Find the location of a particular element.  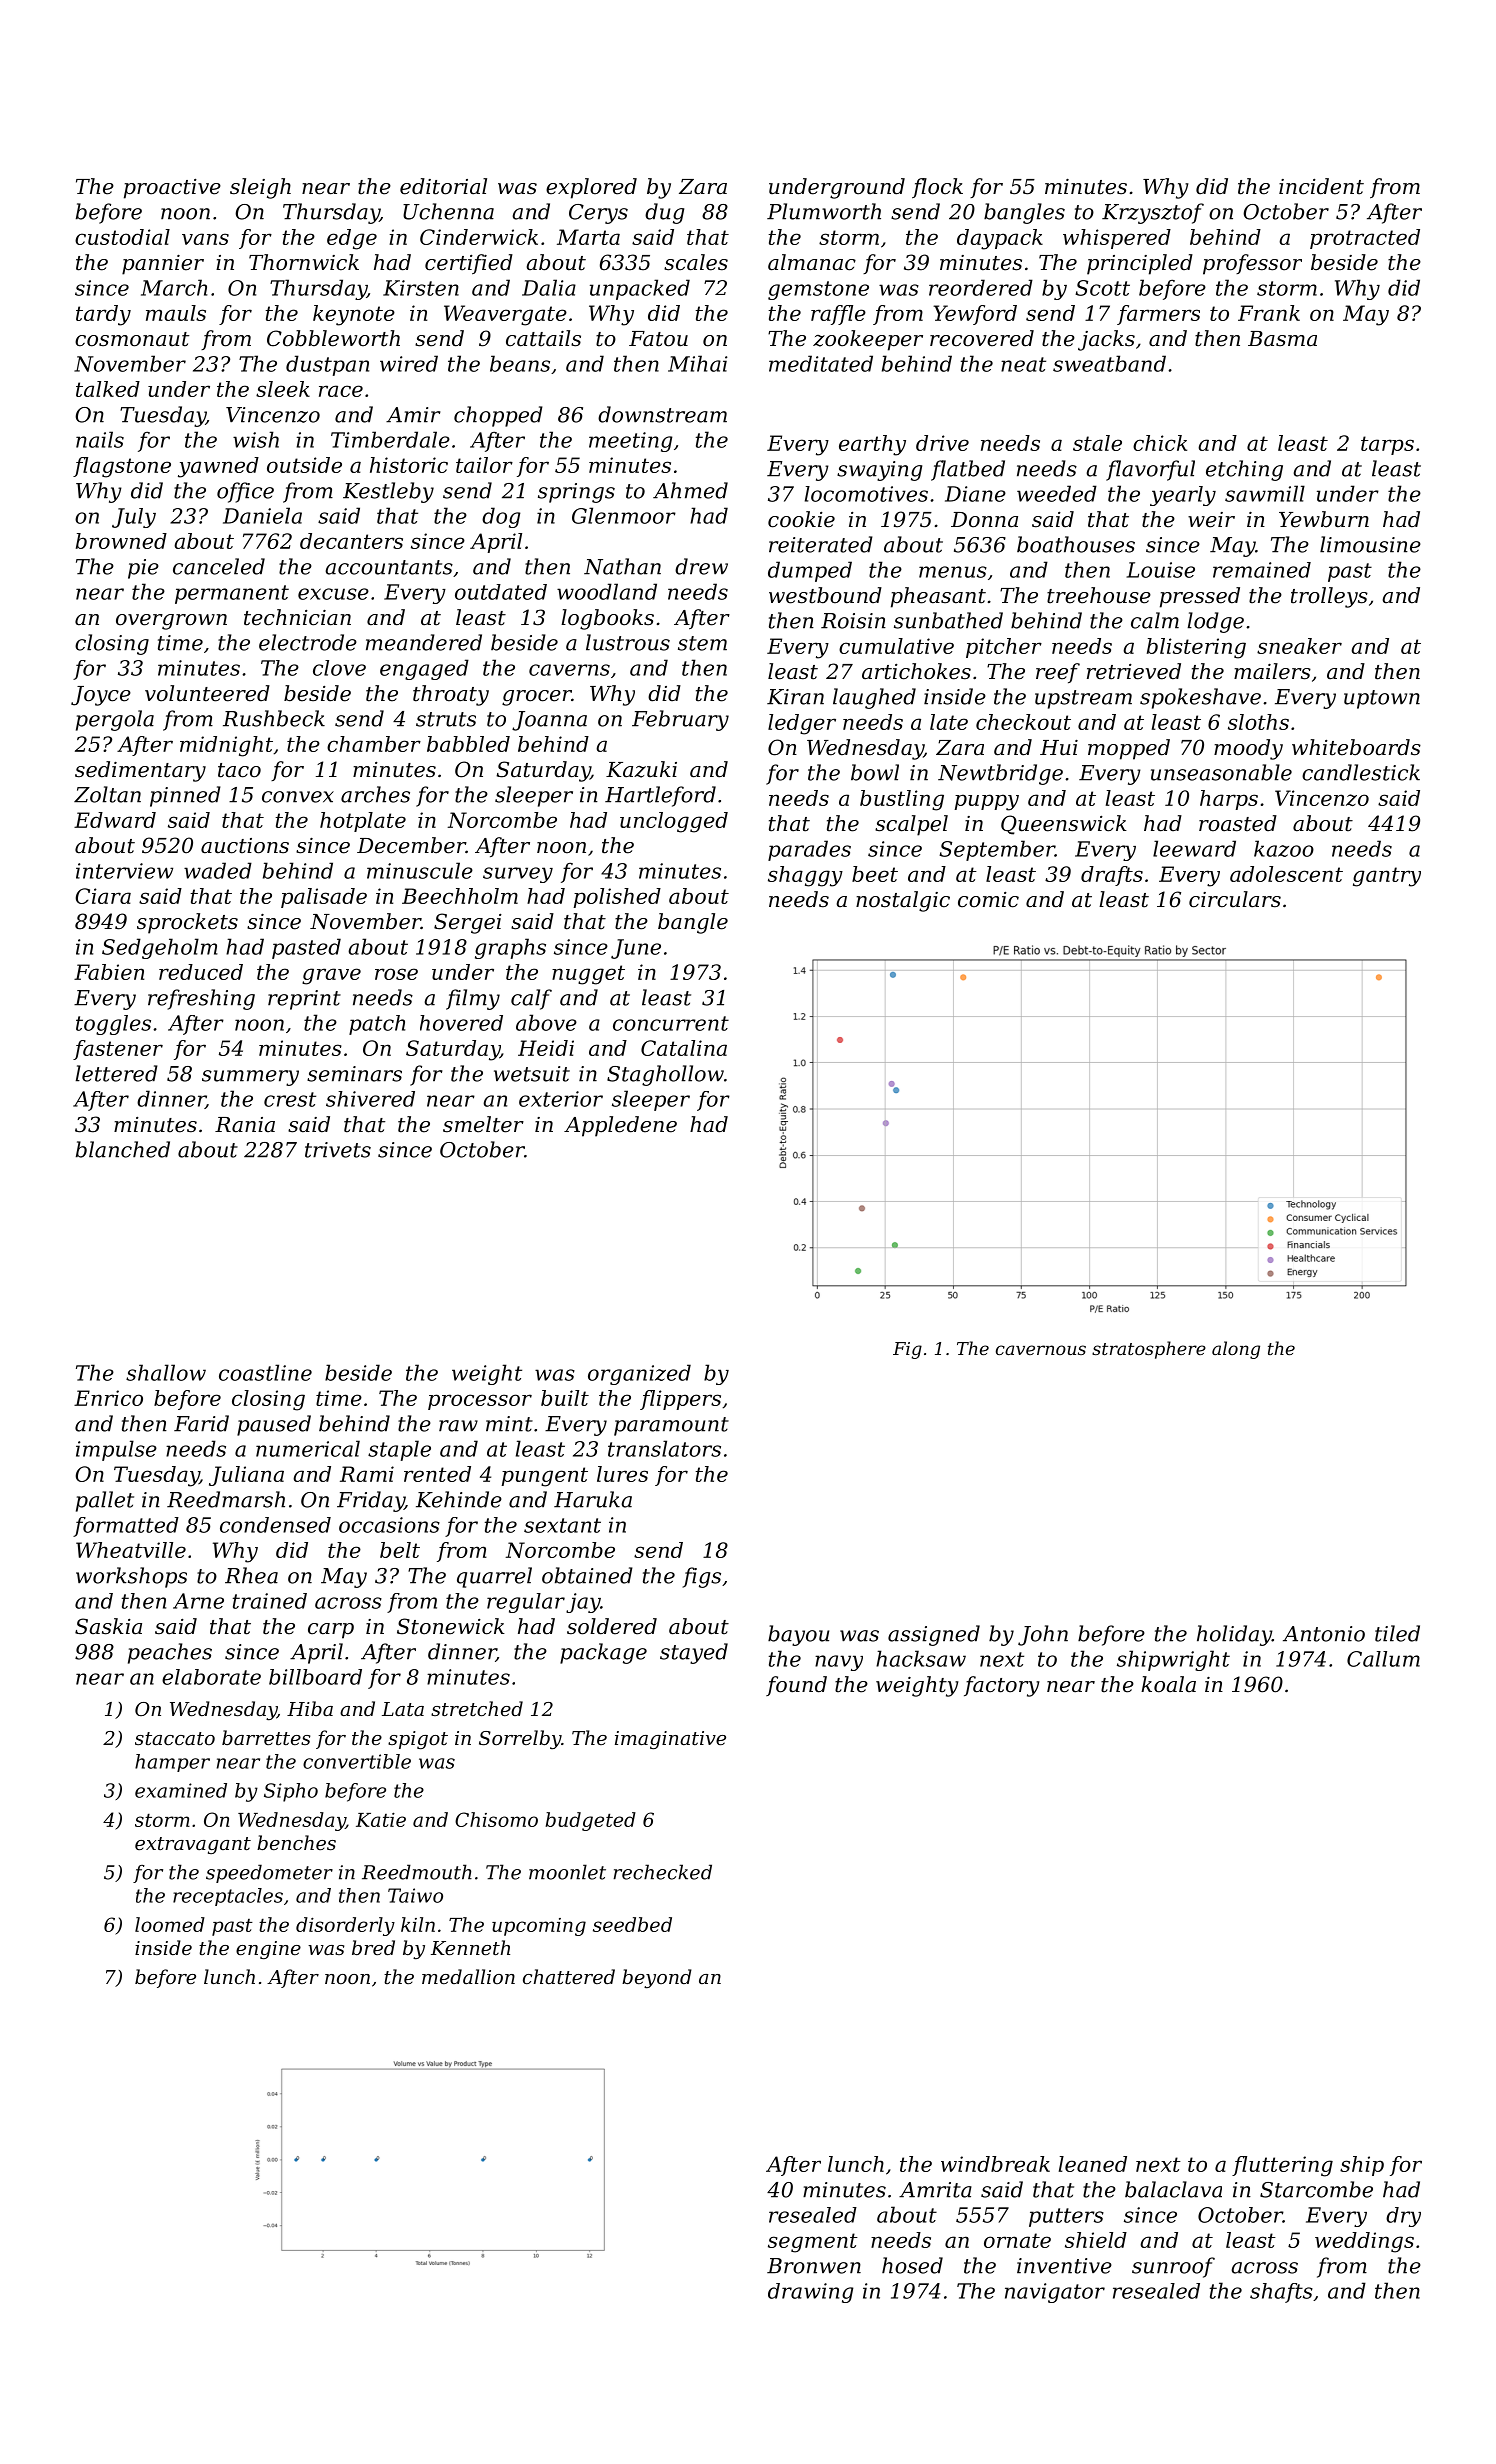

gantry is located at coordinates (1387, 877).
